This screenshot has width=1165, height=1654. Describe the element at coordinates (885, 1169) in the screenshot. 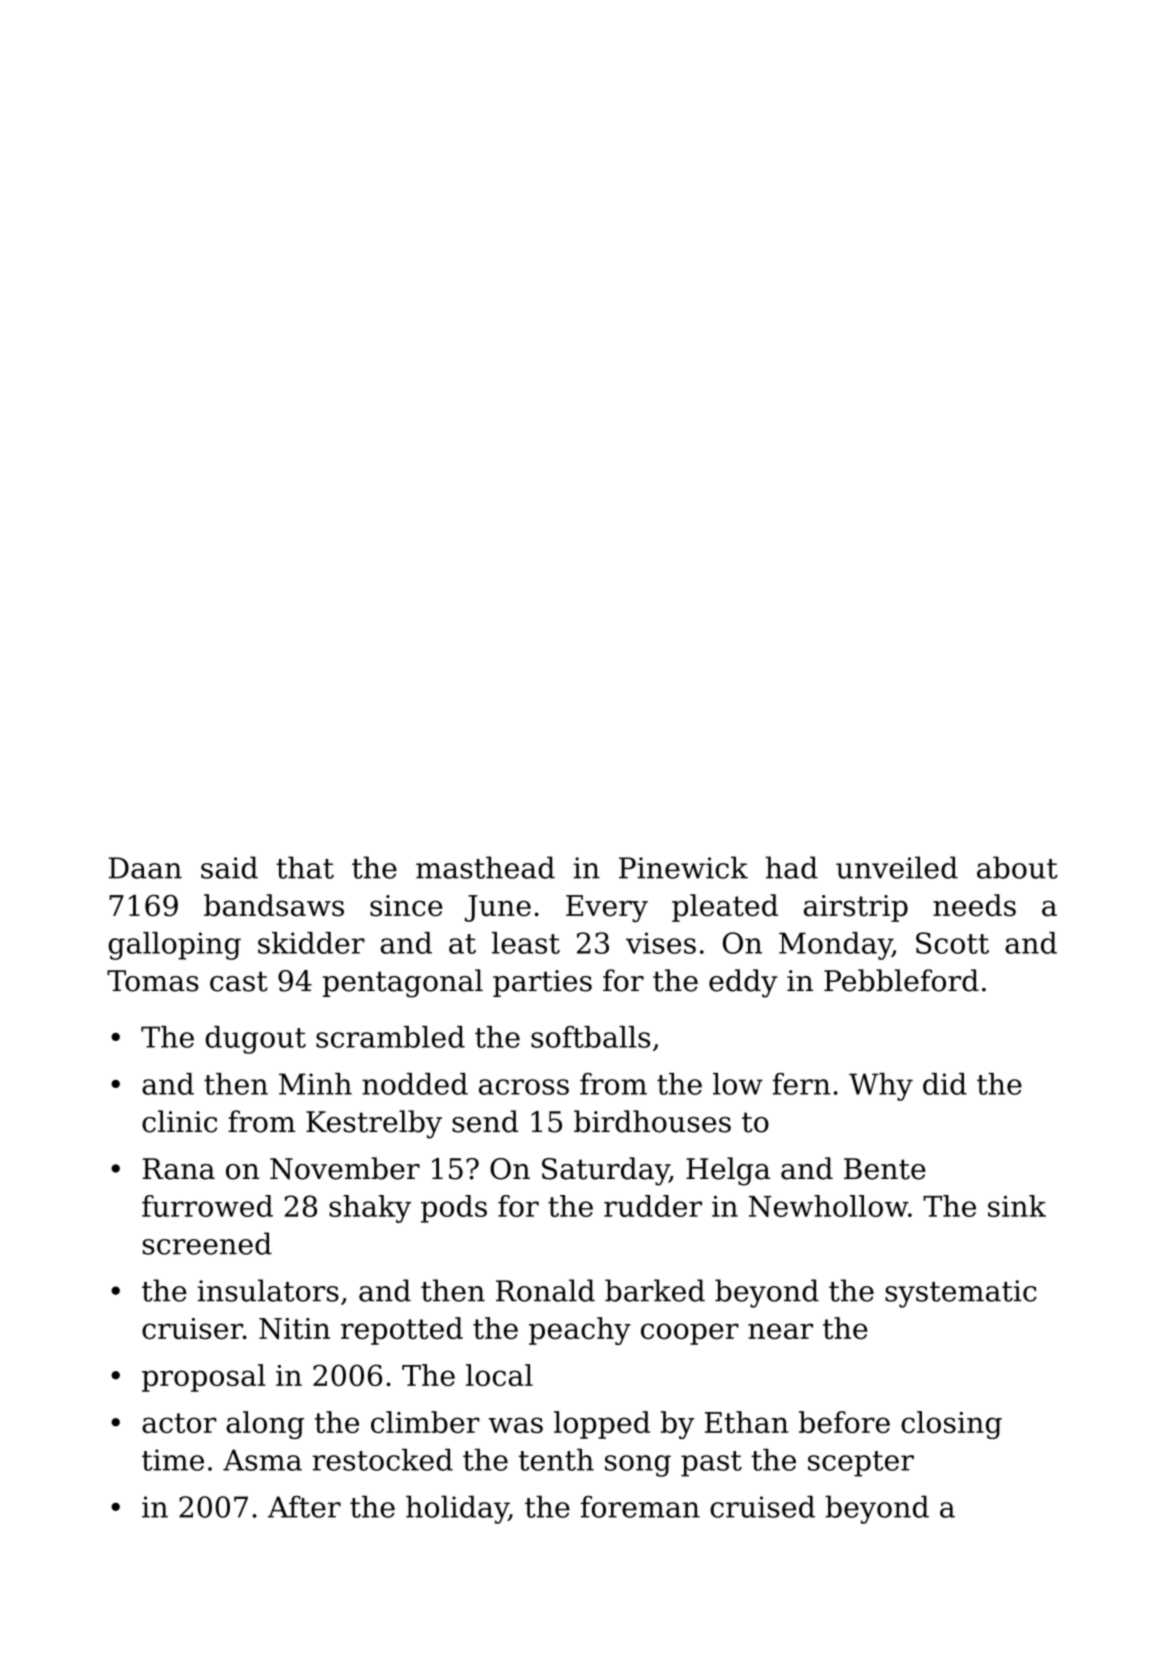

I see `Bente` at that location.
